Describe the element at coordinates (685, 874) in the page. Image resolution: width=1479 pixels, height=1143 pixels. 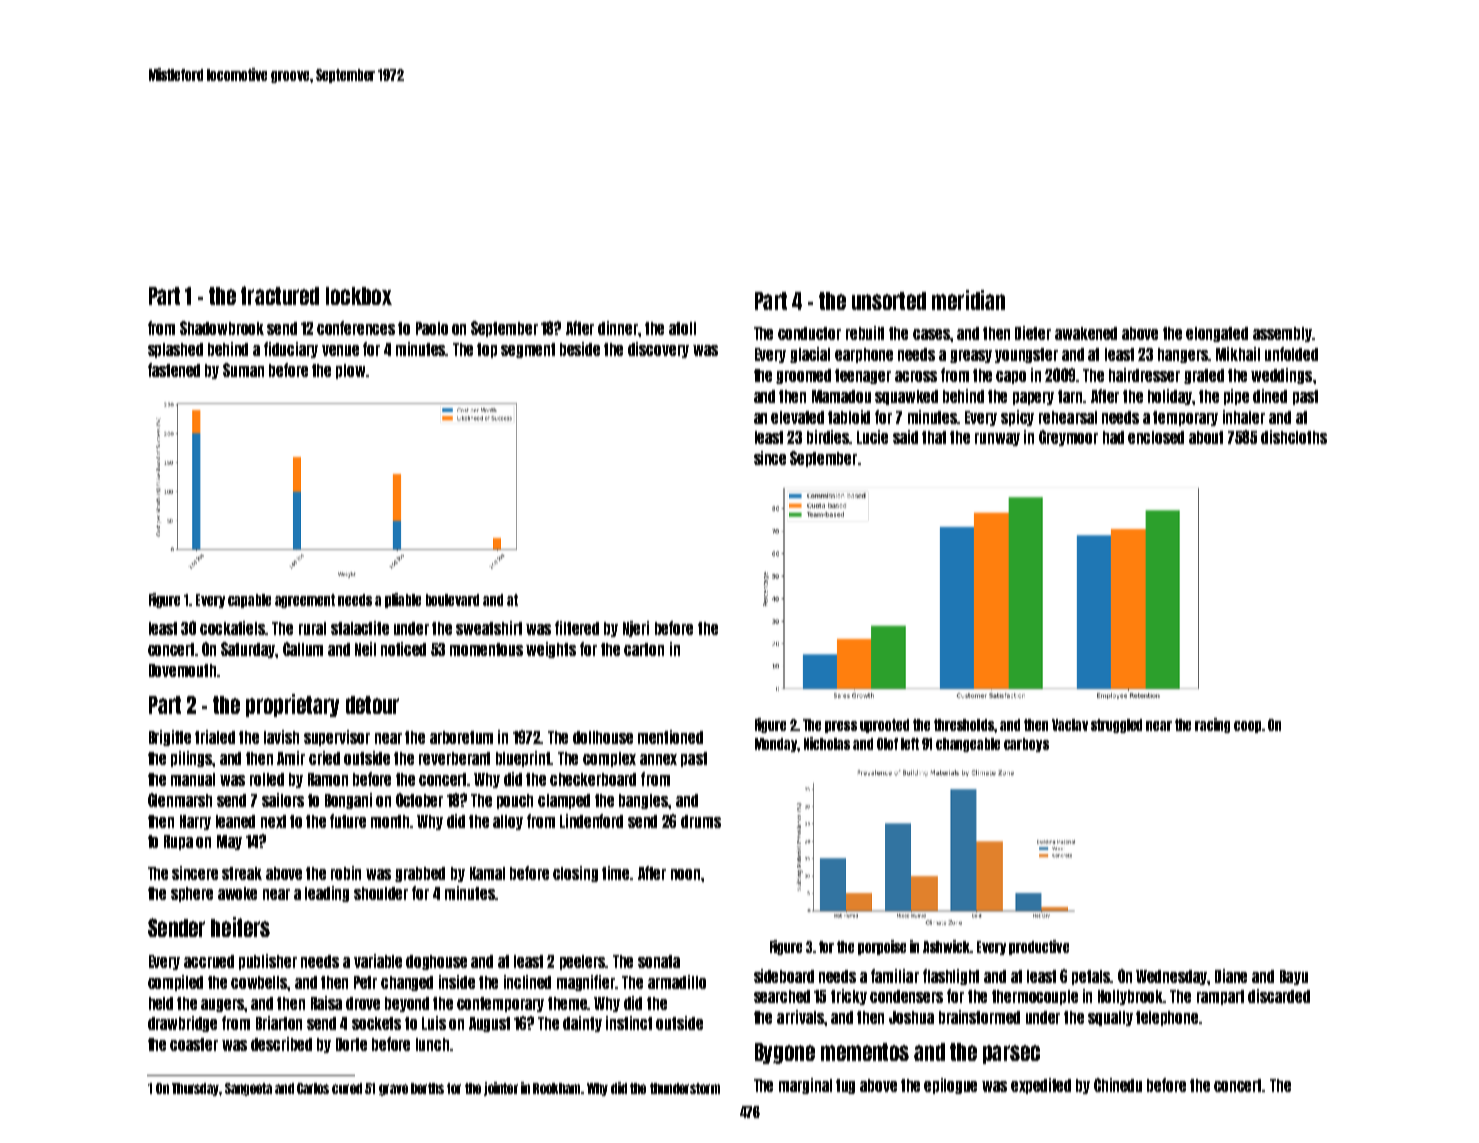
I see `noon` at that location.
